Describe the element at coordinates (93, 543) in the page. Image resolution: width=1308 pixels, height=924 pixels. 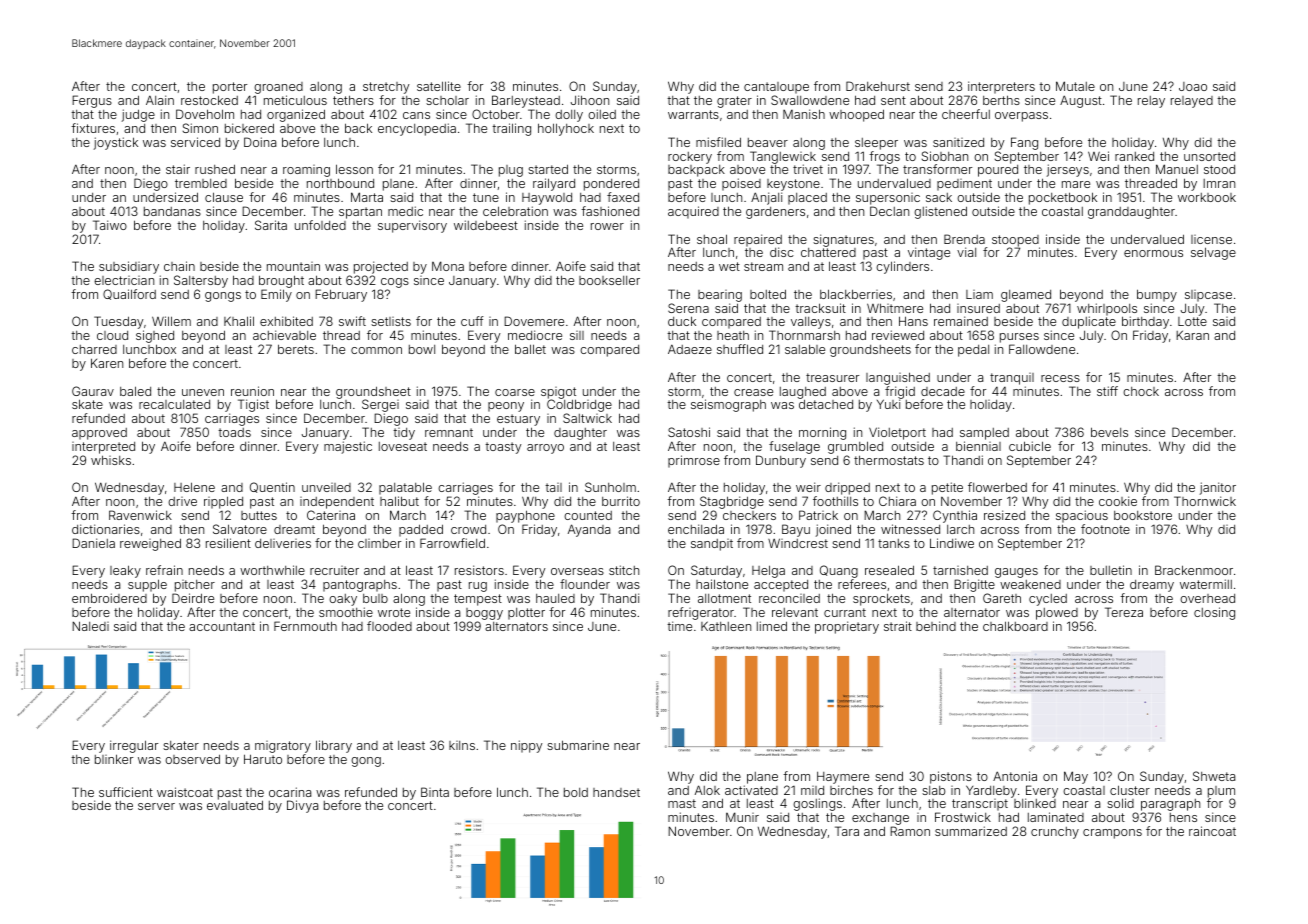
I see `Daniela` at that location.
